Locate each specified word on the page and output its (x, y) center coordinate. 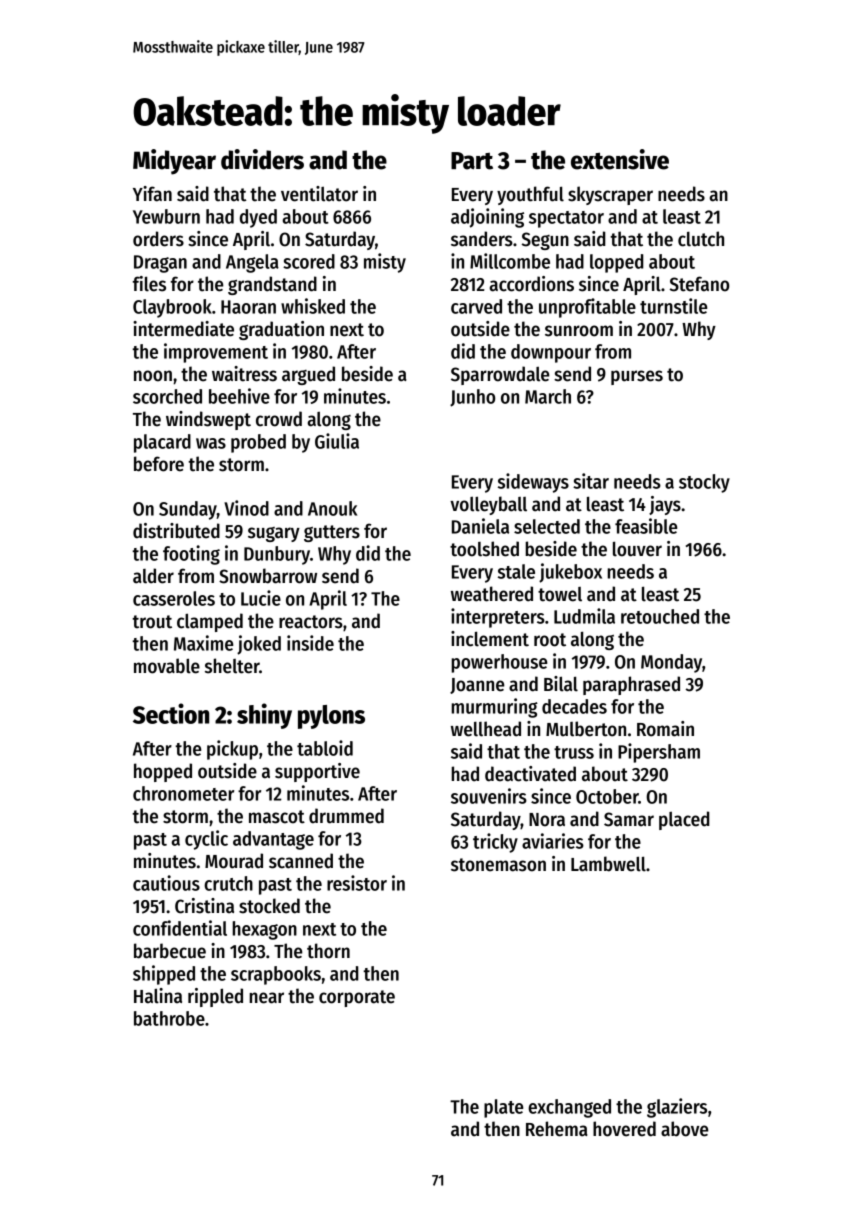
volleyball (488, 505)
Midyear (174, 162)
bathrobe (169, 1018)
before (159, 464)
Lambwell (608, 864)
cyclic (206, 840)
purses (637, 377)
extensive (620, 159)
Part (472, 161)
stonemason (498, 865)
